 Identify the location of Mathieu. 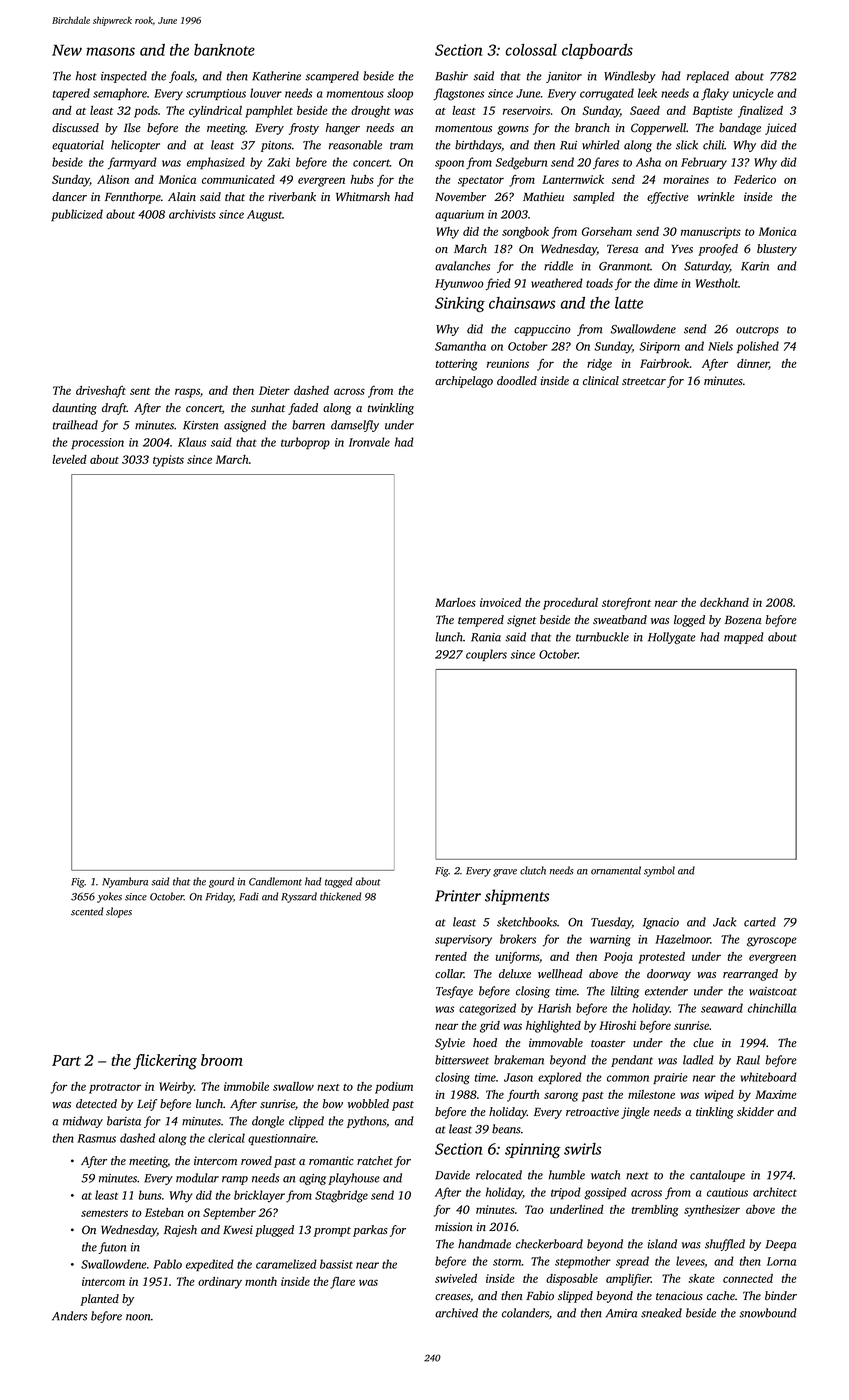
(543, 196).
